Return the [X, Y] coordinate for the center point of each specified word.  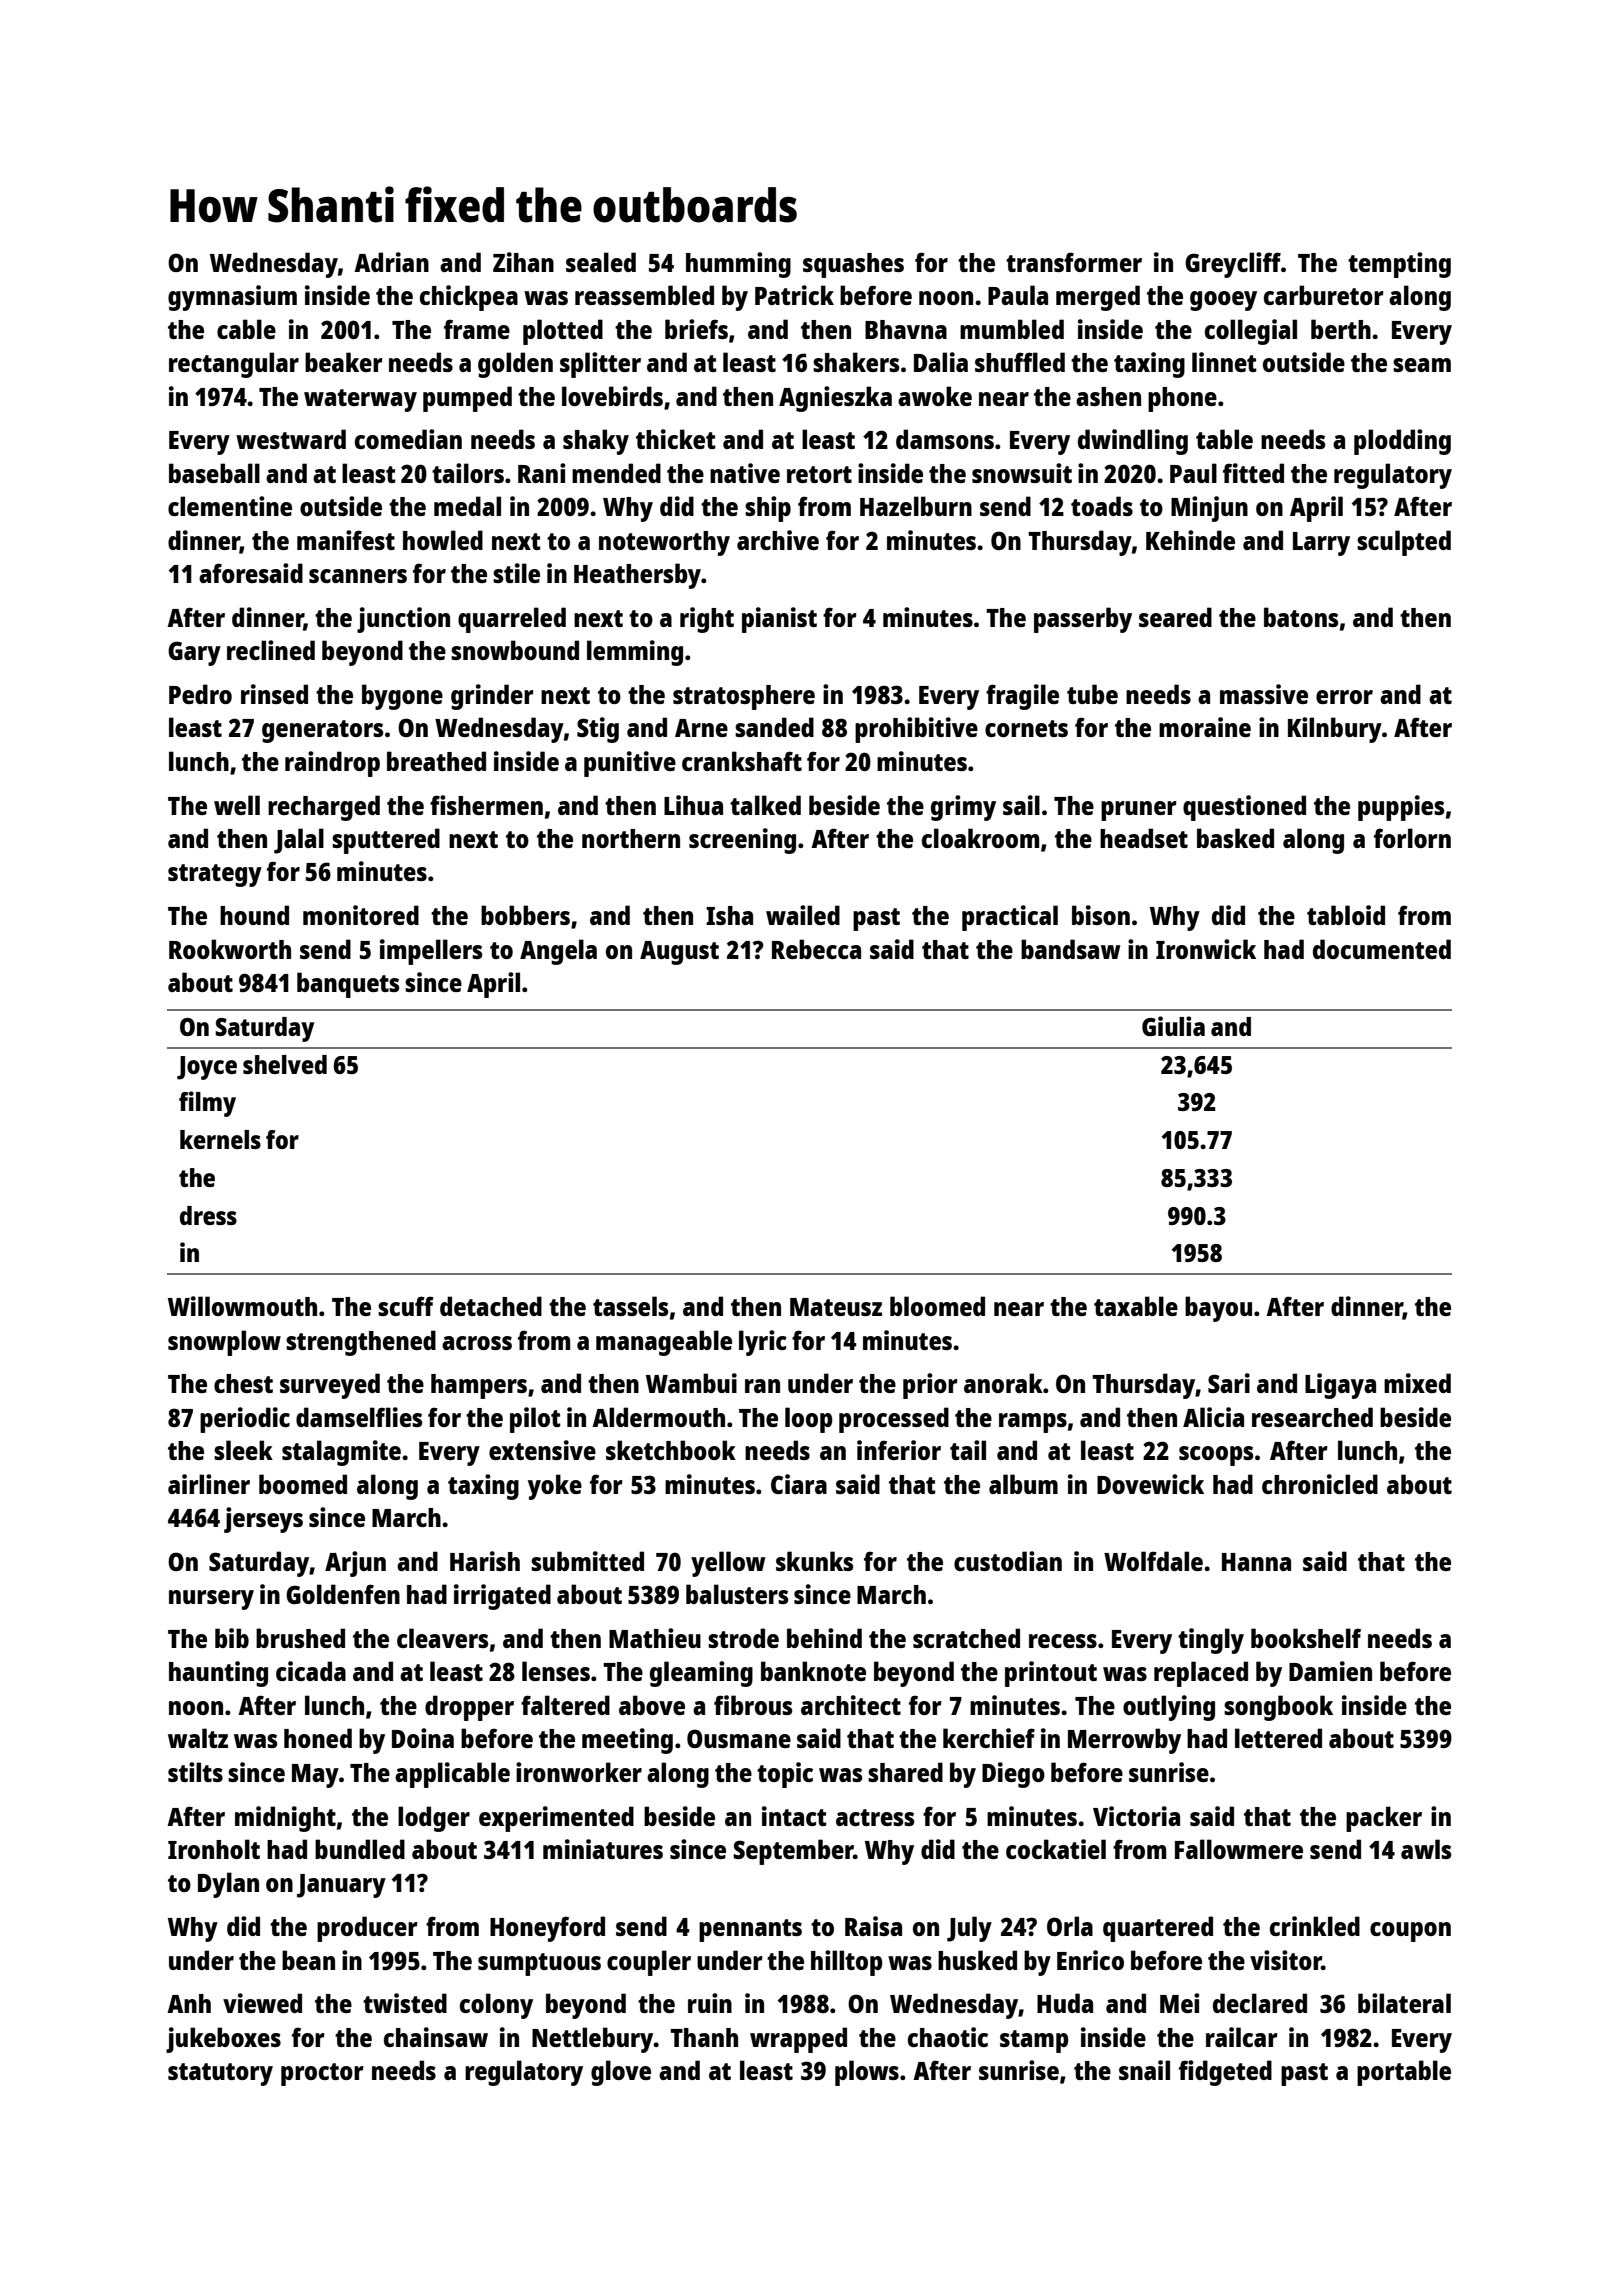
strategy [215, 875]
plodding [1402, 442]
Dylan [228, 1885]
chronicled [1320, 1484]
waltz [198, 1738]
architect [851, 1705]
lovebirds [612, 396]
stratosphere [744, 697]
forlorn [1412, 838]
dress [208, 1215]
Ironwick [1206, 949]
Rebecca [816, 949]
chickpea [469, 298]
